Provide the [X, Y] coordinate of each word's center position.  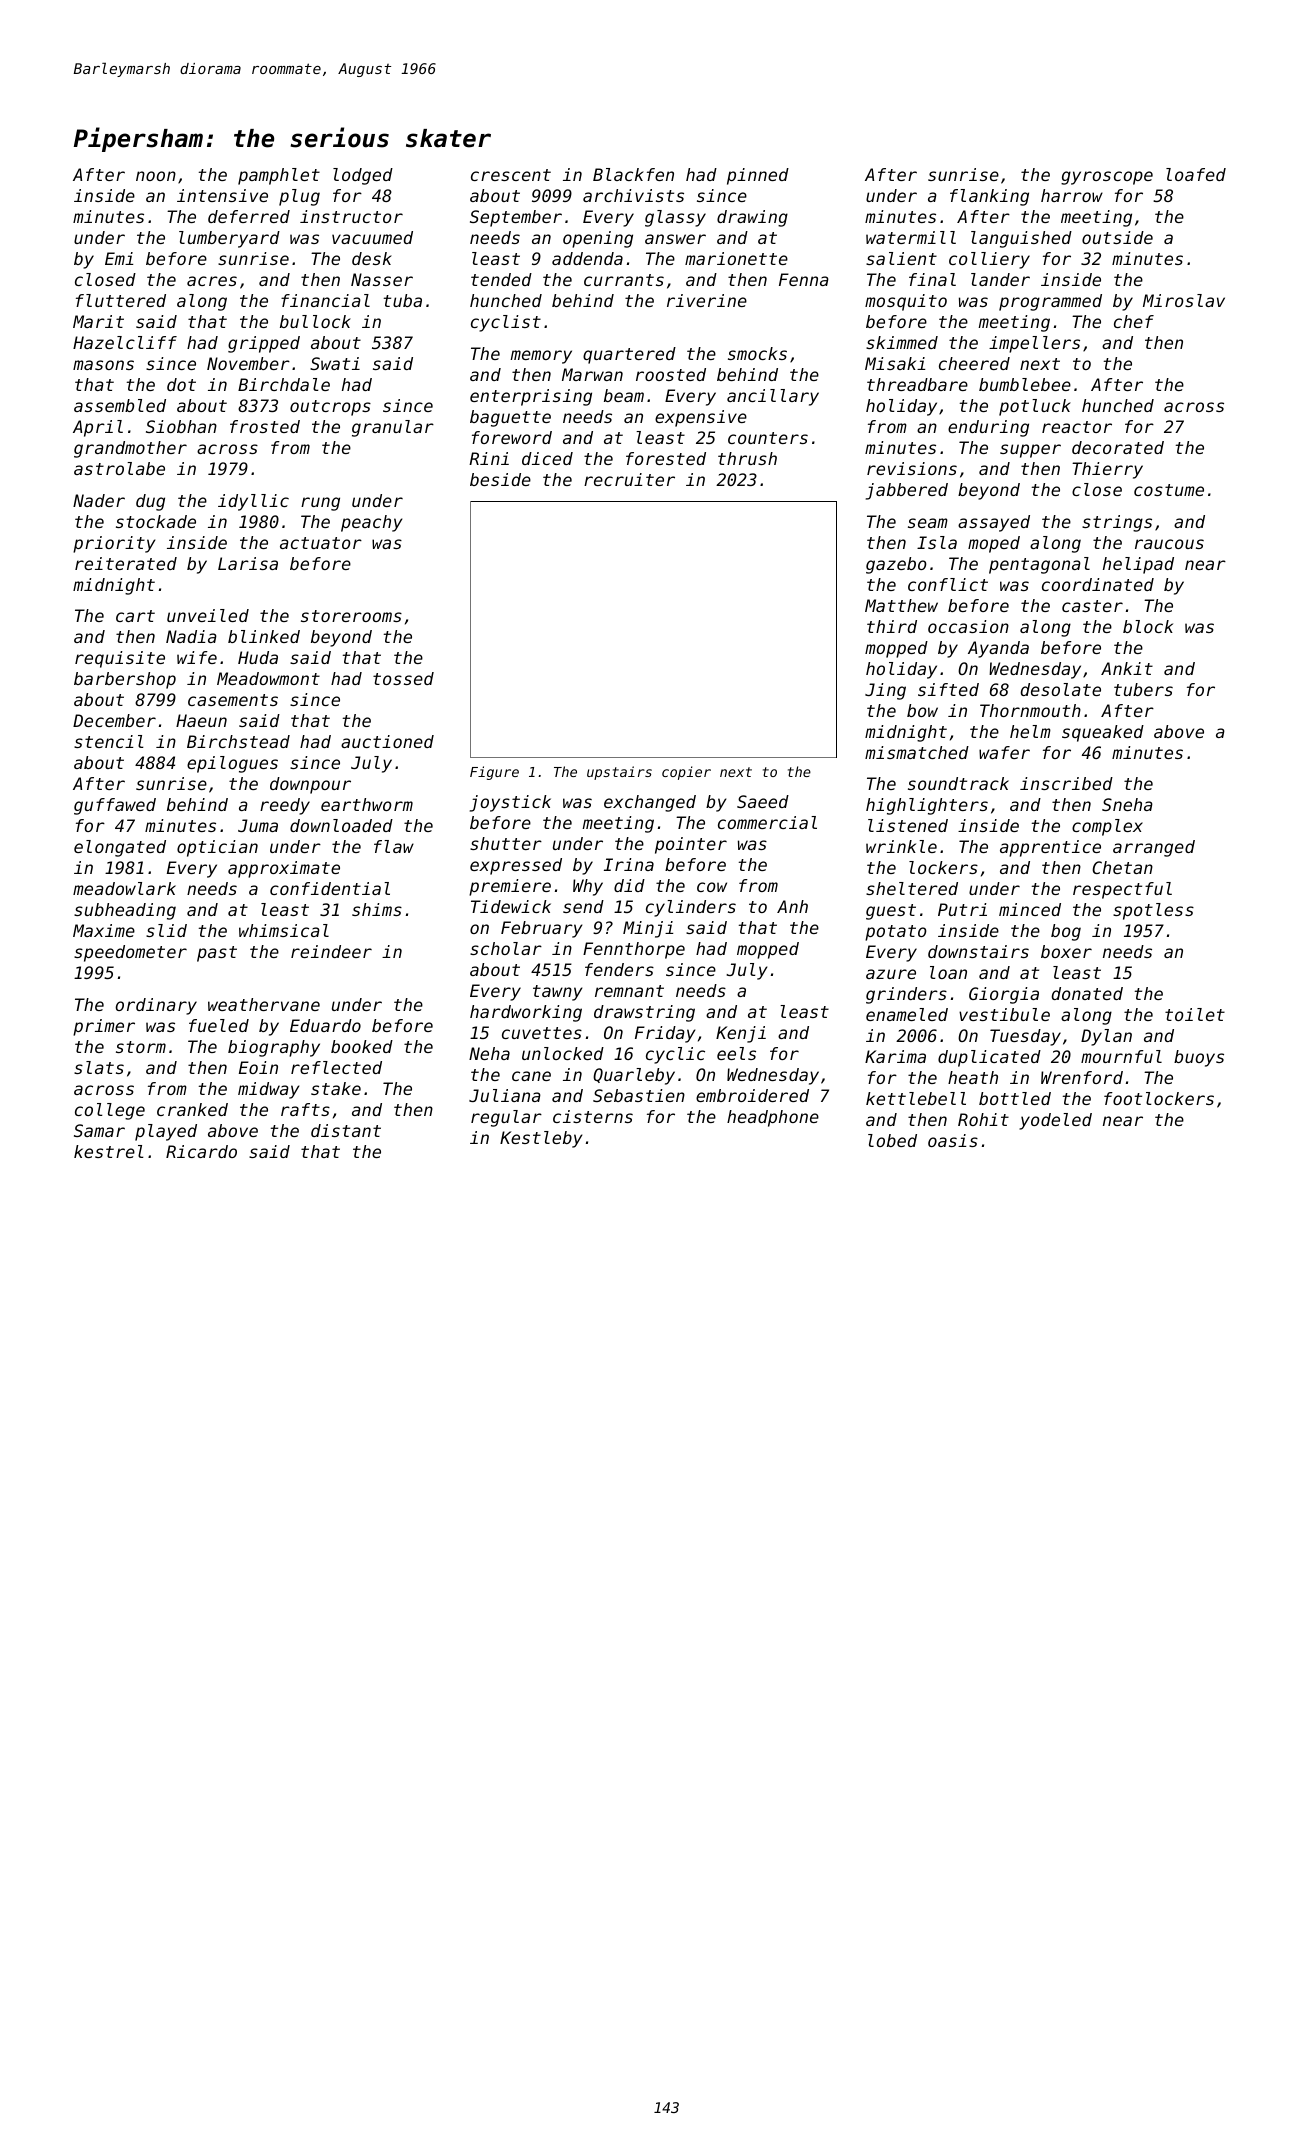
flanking [989, 197]
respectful [1122, 890]
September [516, 218]
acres [212, 281]
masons [103, 365]
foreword [512, 437]
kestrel [109, 1151]
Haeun [201, 720]
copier [686, 773]
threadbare [917, 384]
